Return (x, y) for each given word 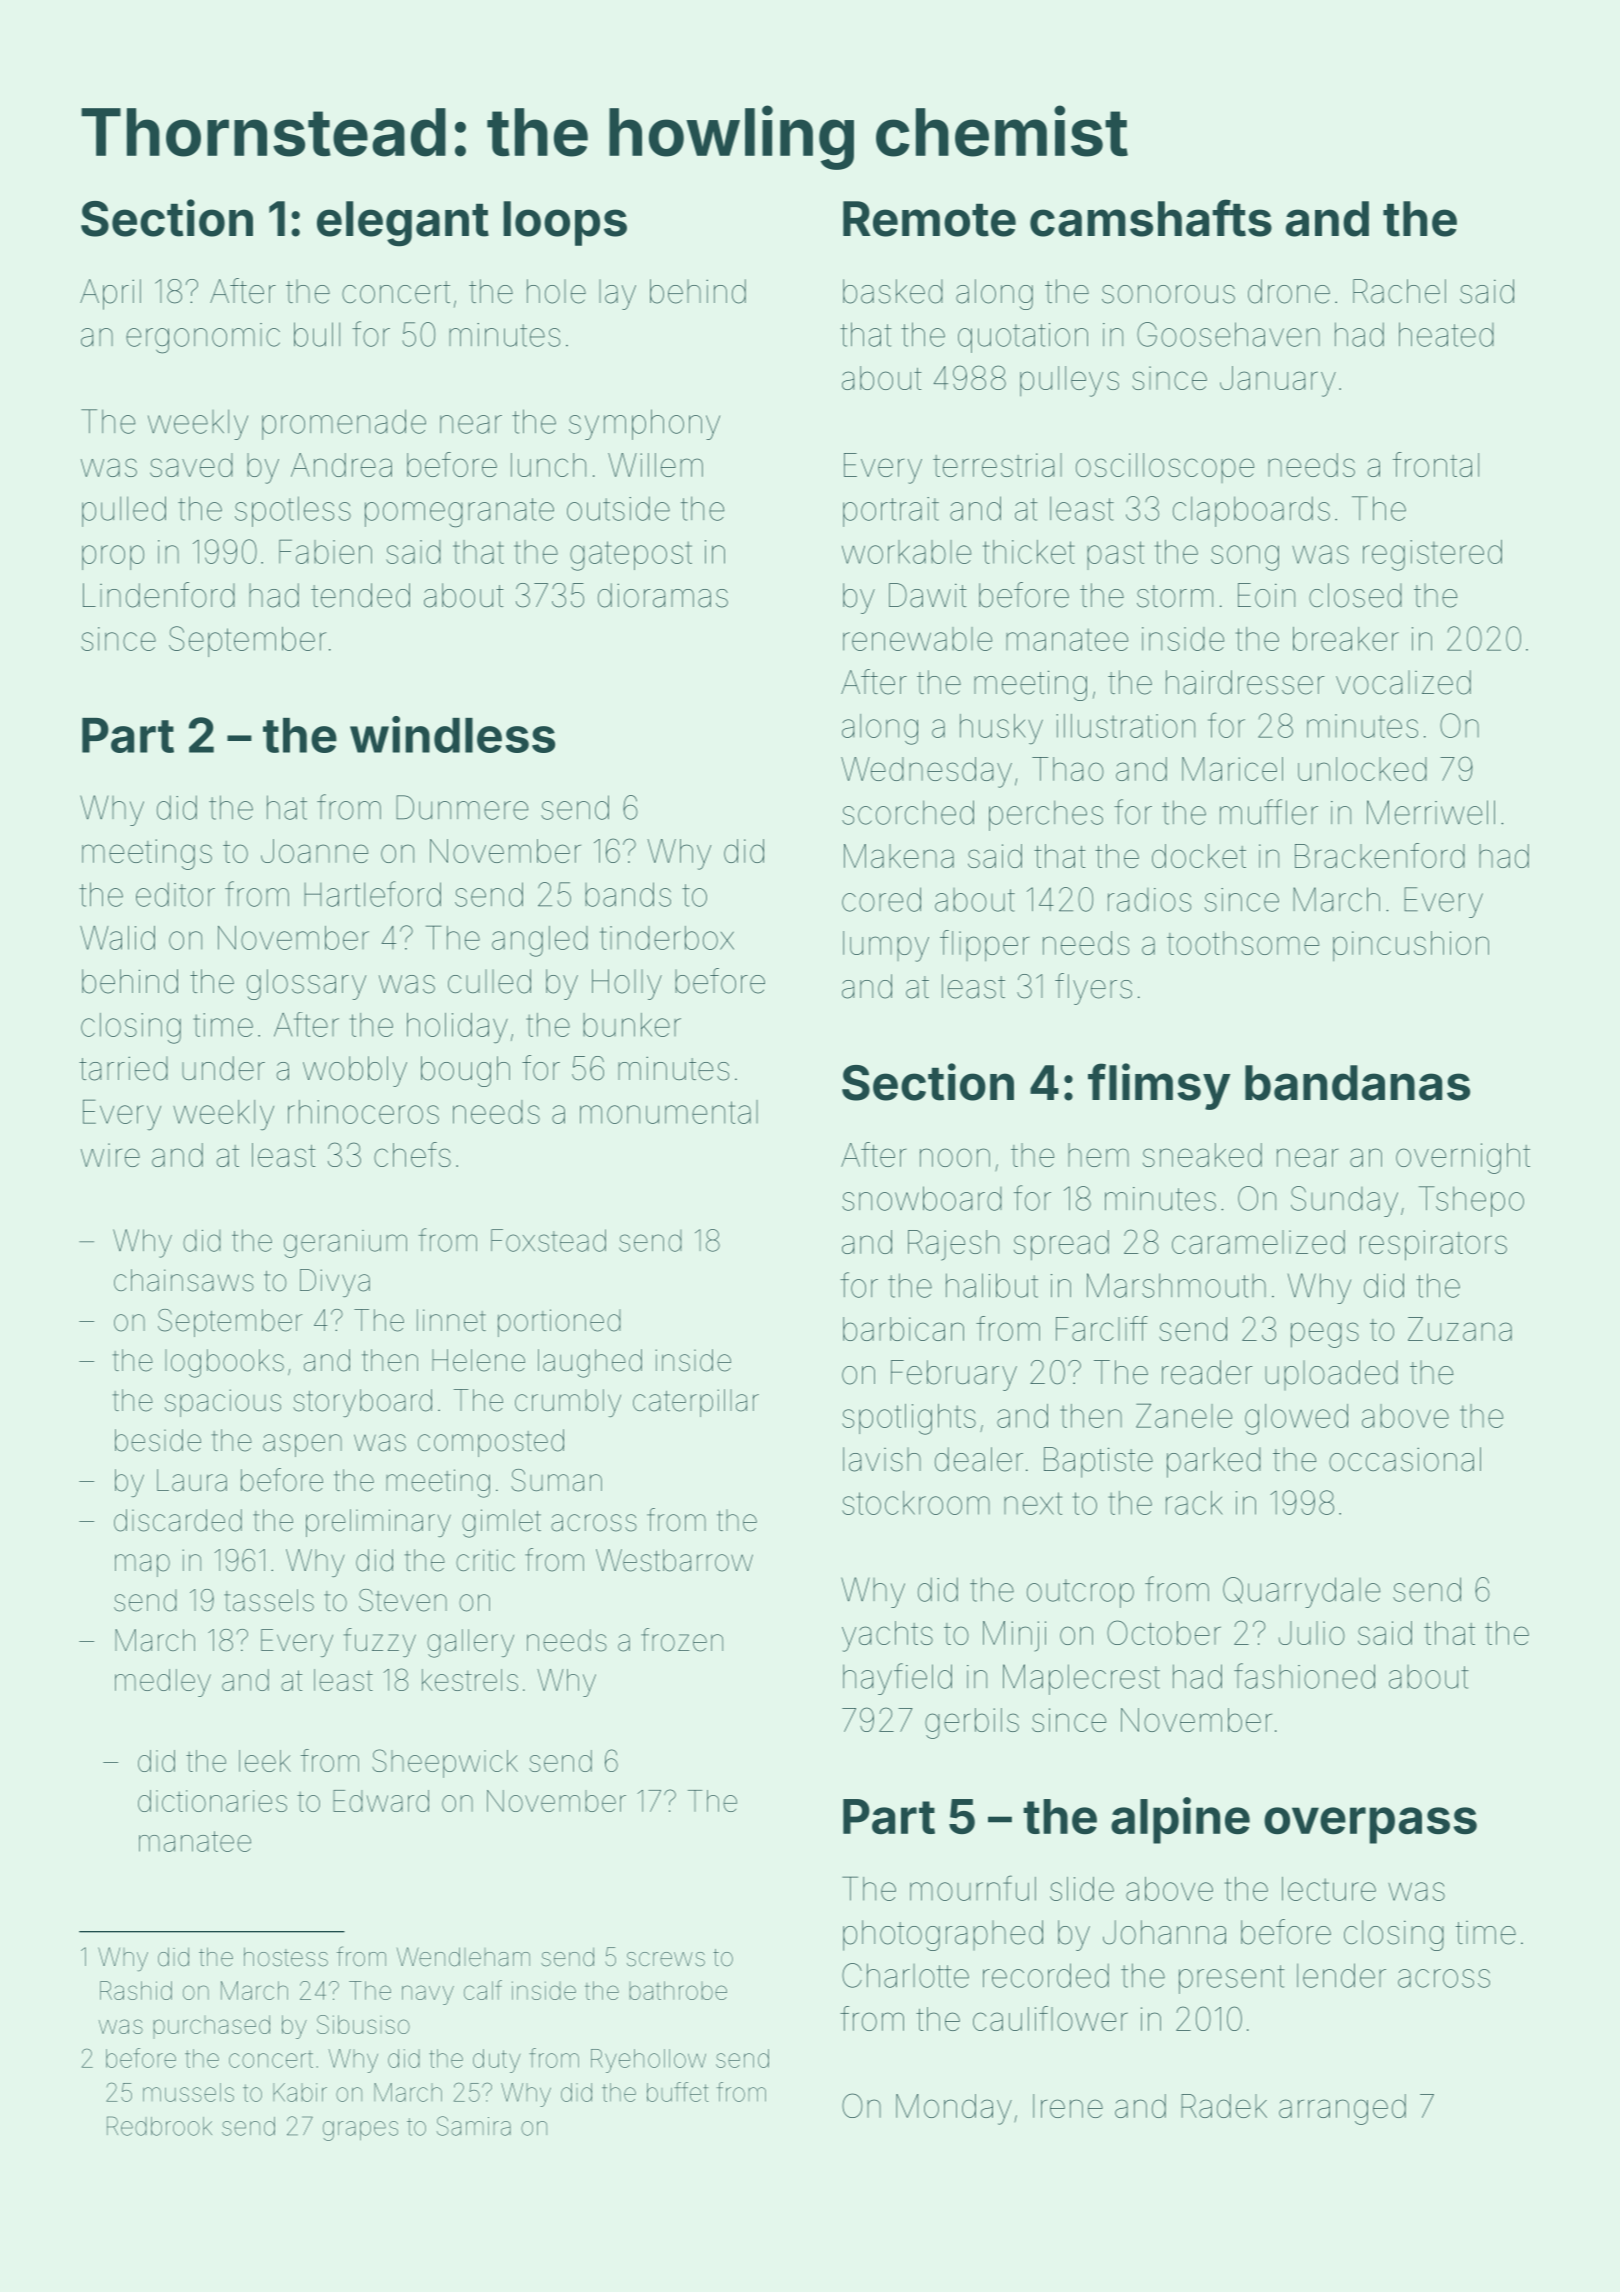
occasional (1405, 1459)
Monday (954, 2109)
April (110, 294)
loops (565, 223)
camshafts (1151, 218)
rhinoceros (363, 1112)
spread (1061, 1245)
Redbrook (159, 2126)
